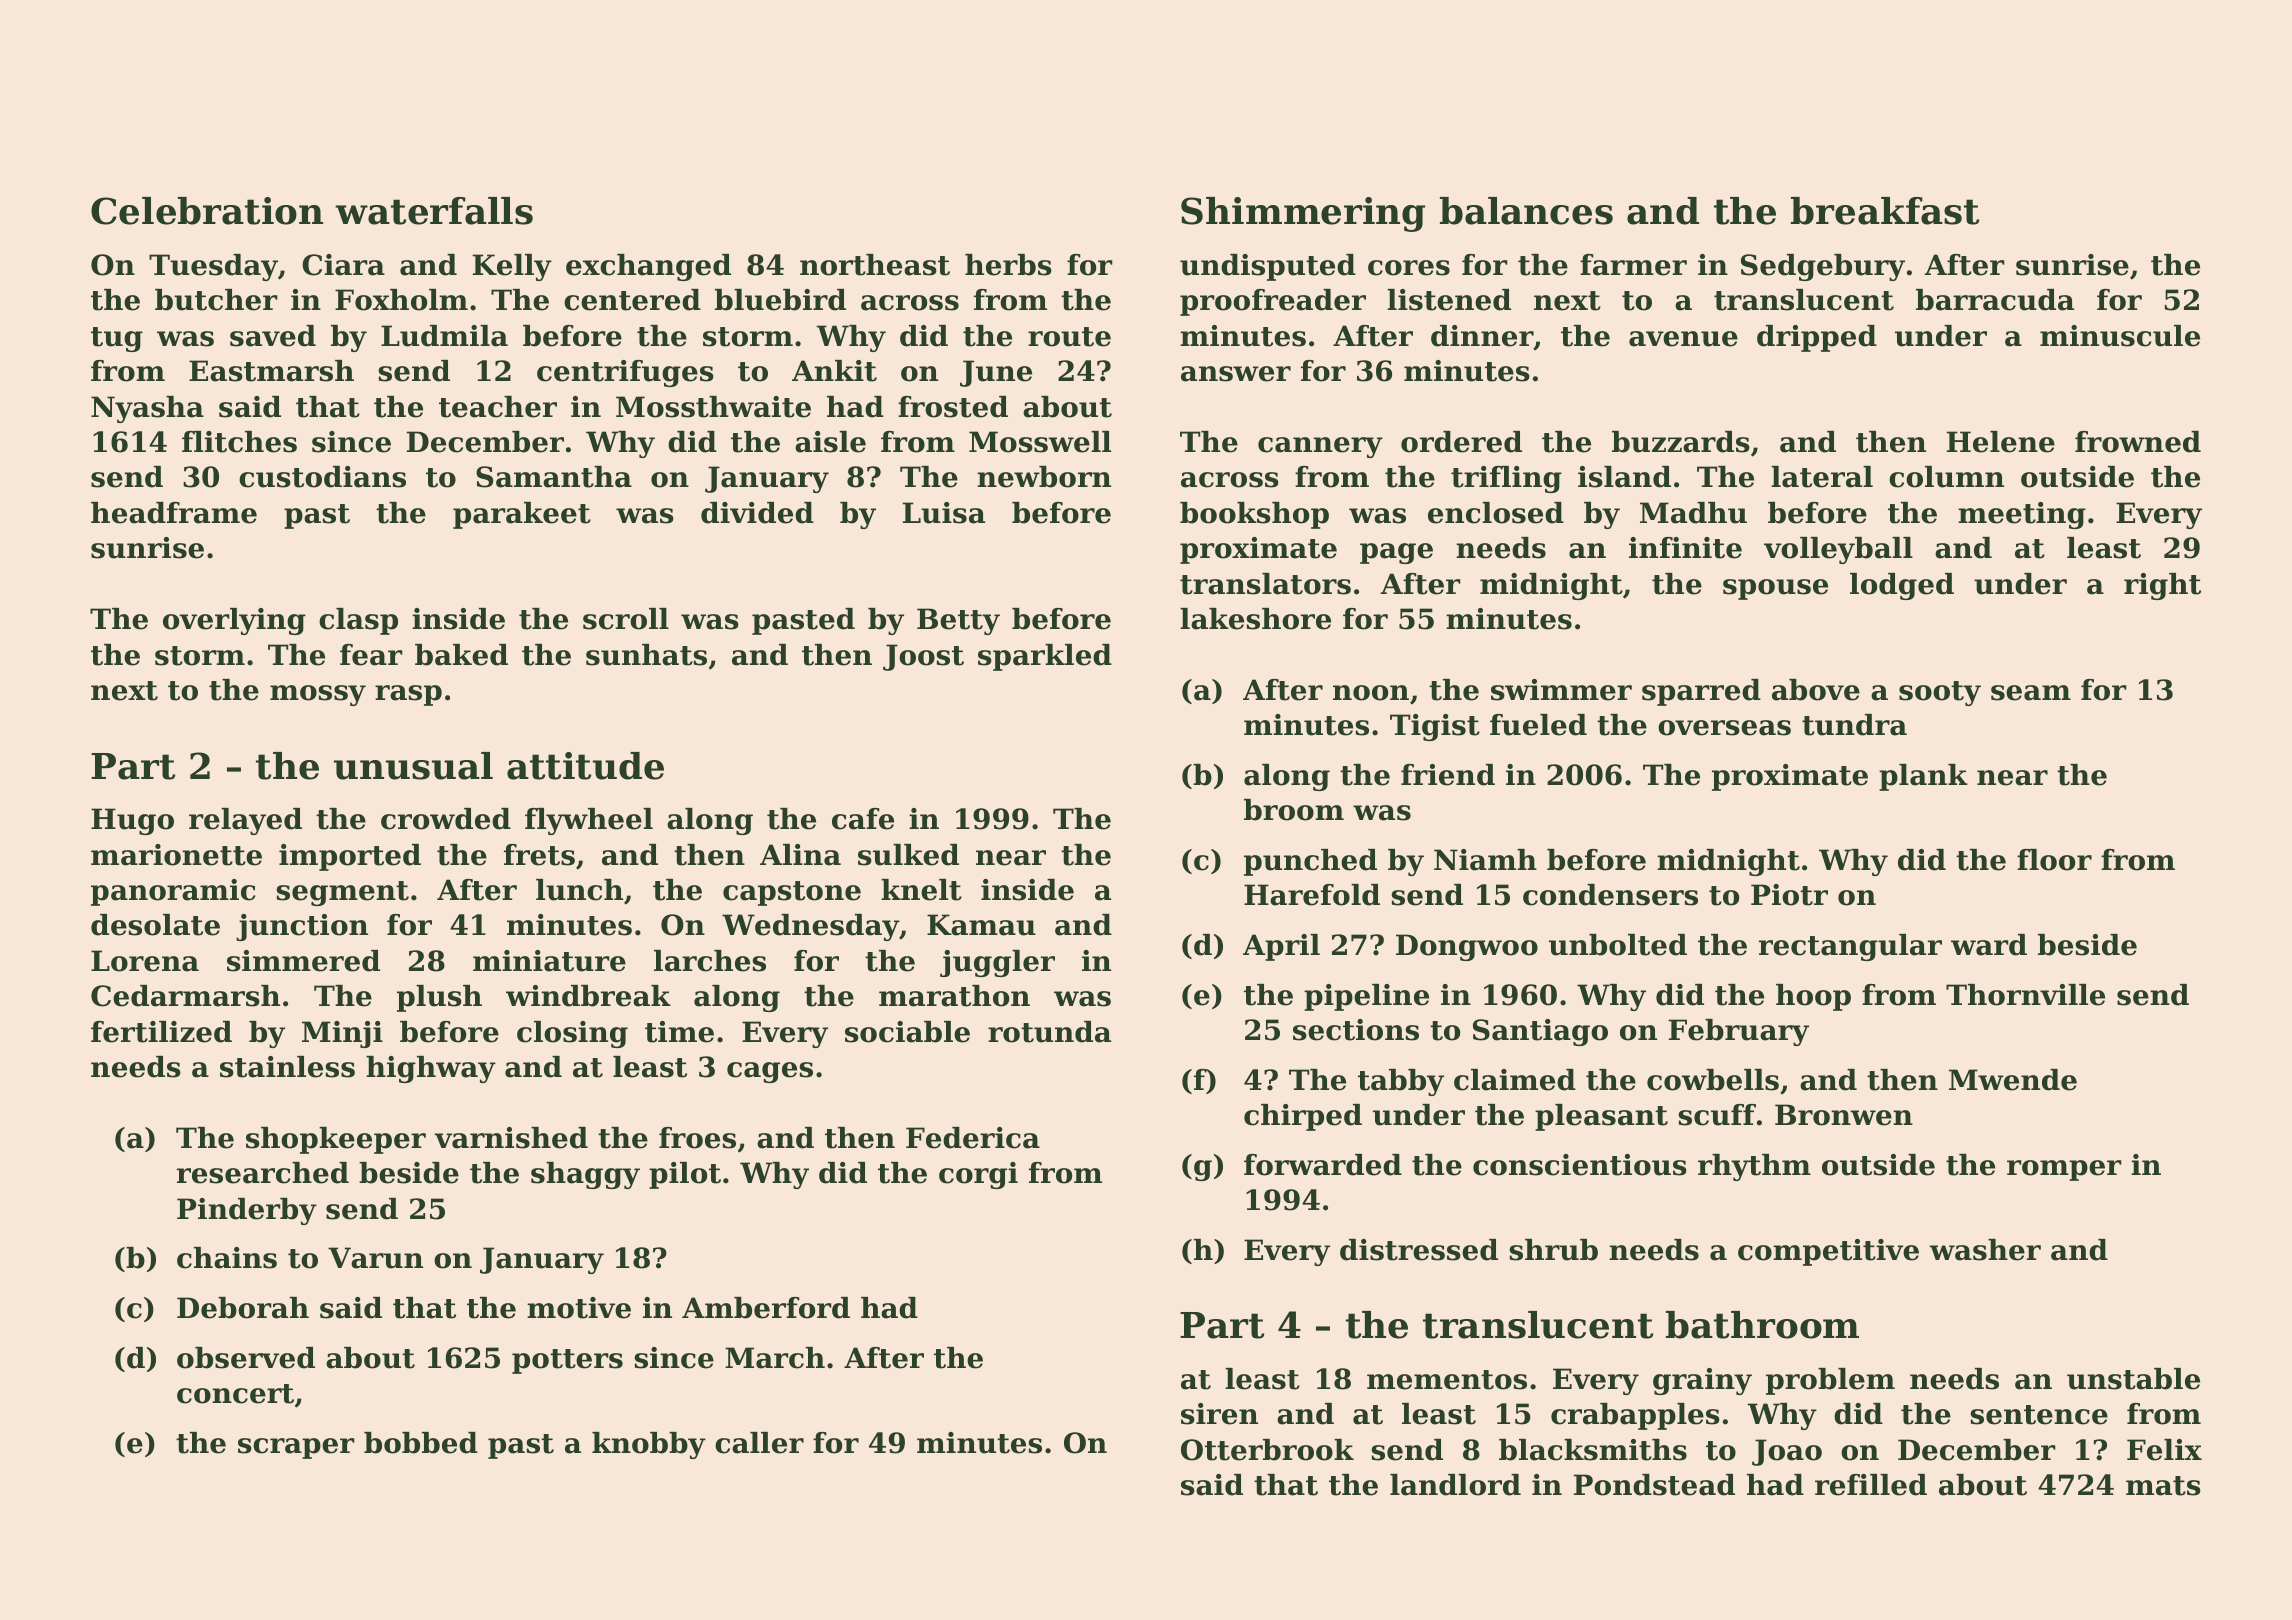  What do you see at coordinates (759, 1443) in the image?
I see `caller` at bounding box center [759, 1443].
